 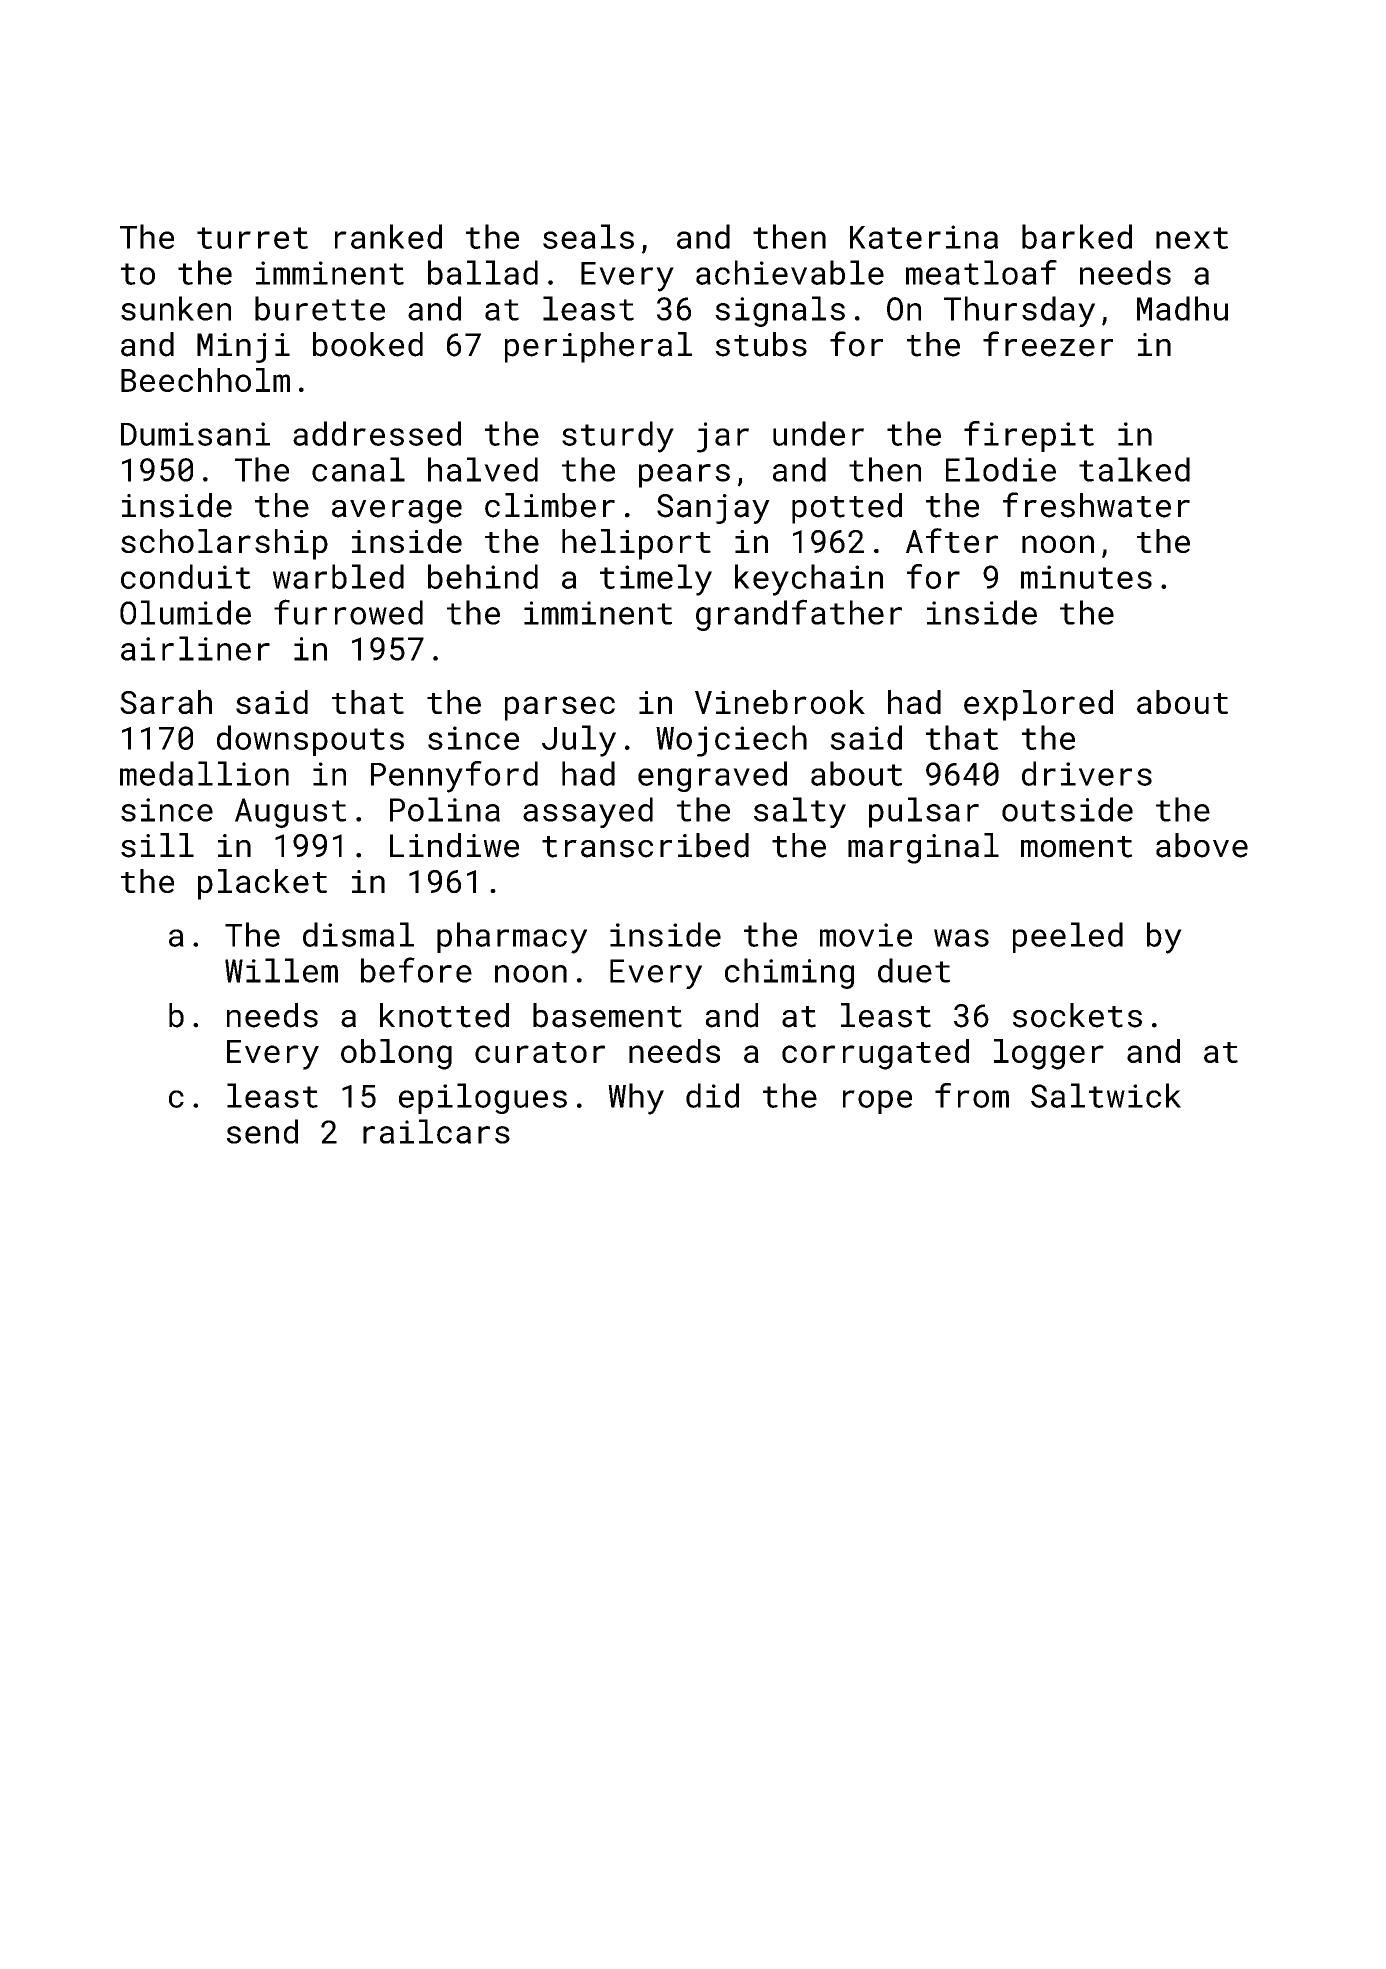 What do you see at coordinates (790, 272) in the screenshot?
I see `achievable` at bounding box center [790, 272].
